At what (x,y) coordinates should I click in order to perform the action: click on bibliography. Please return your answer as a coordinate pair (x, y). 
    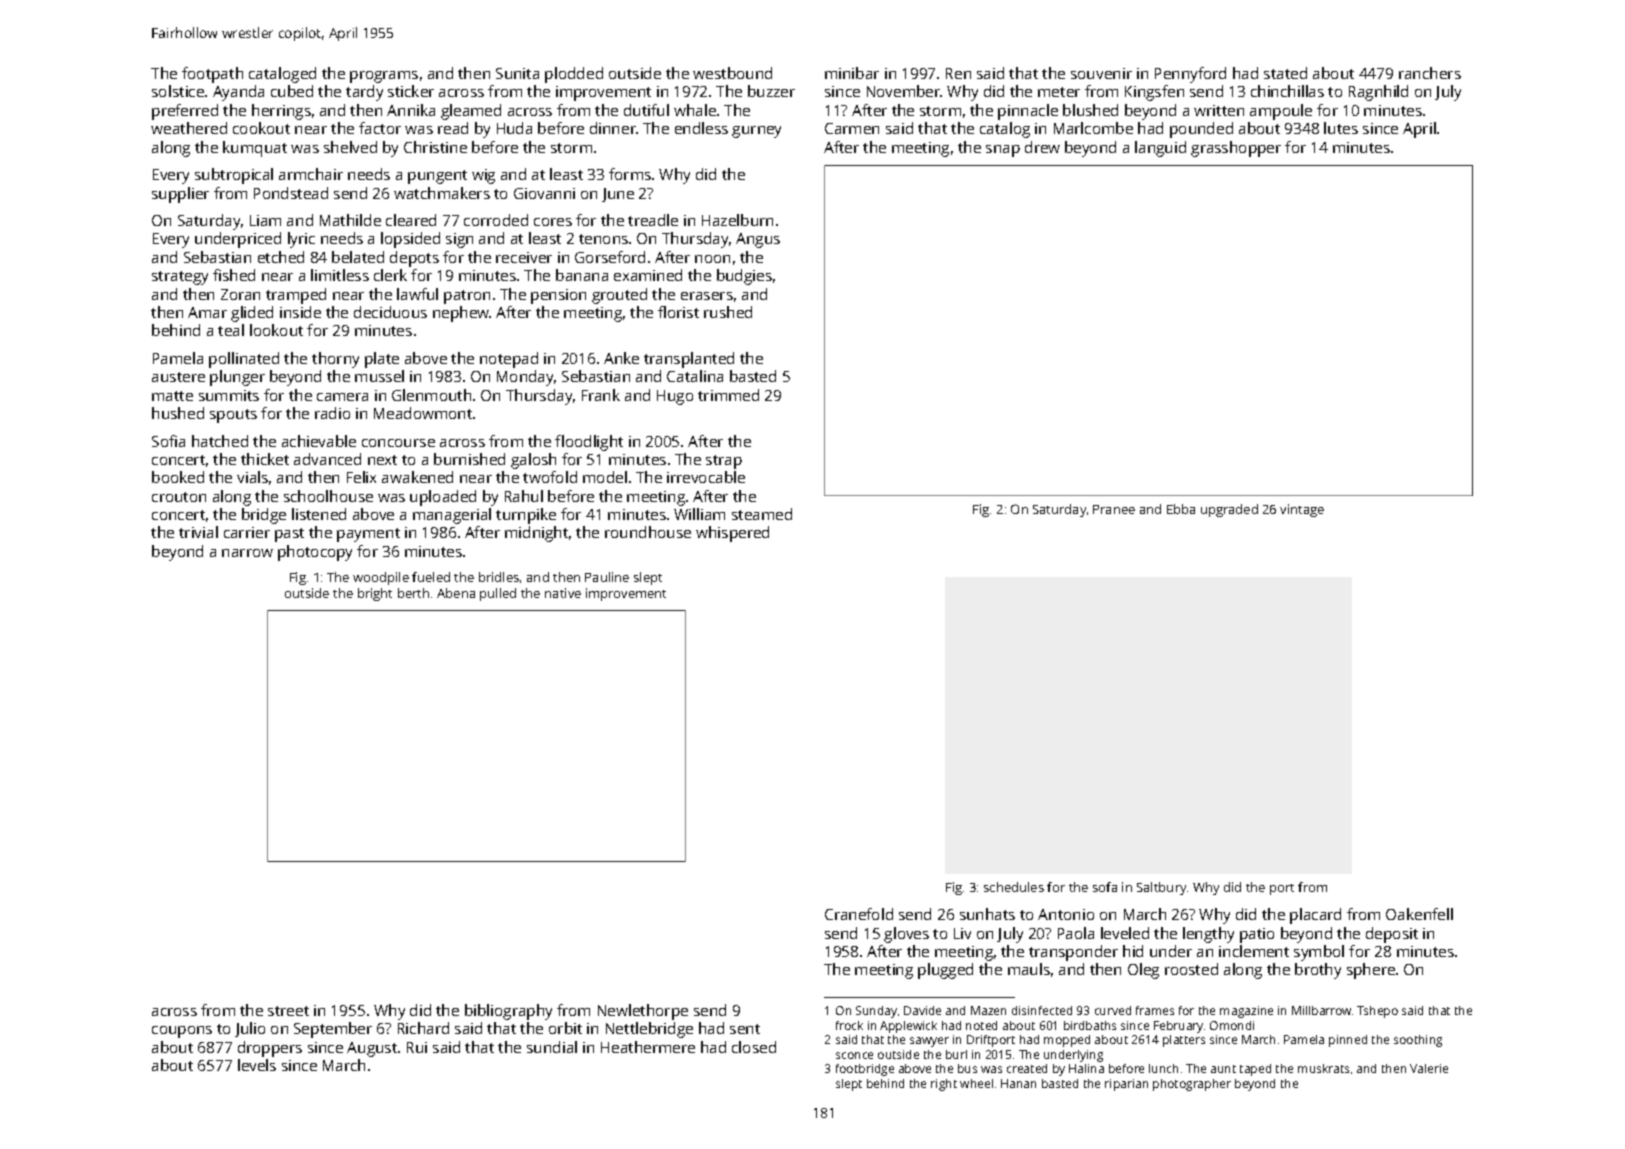
    Looking at the image, I should click on (508, 1012).
